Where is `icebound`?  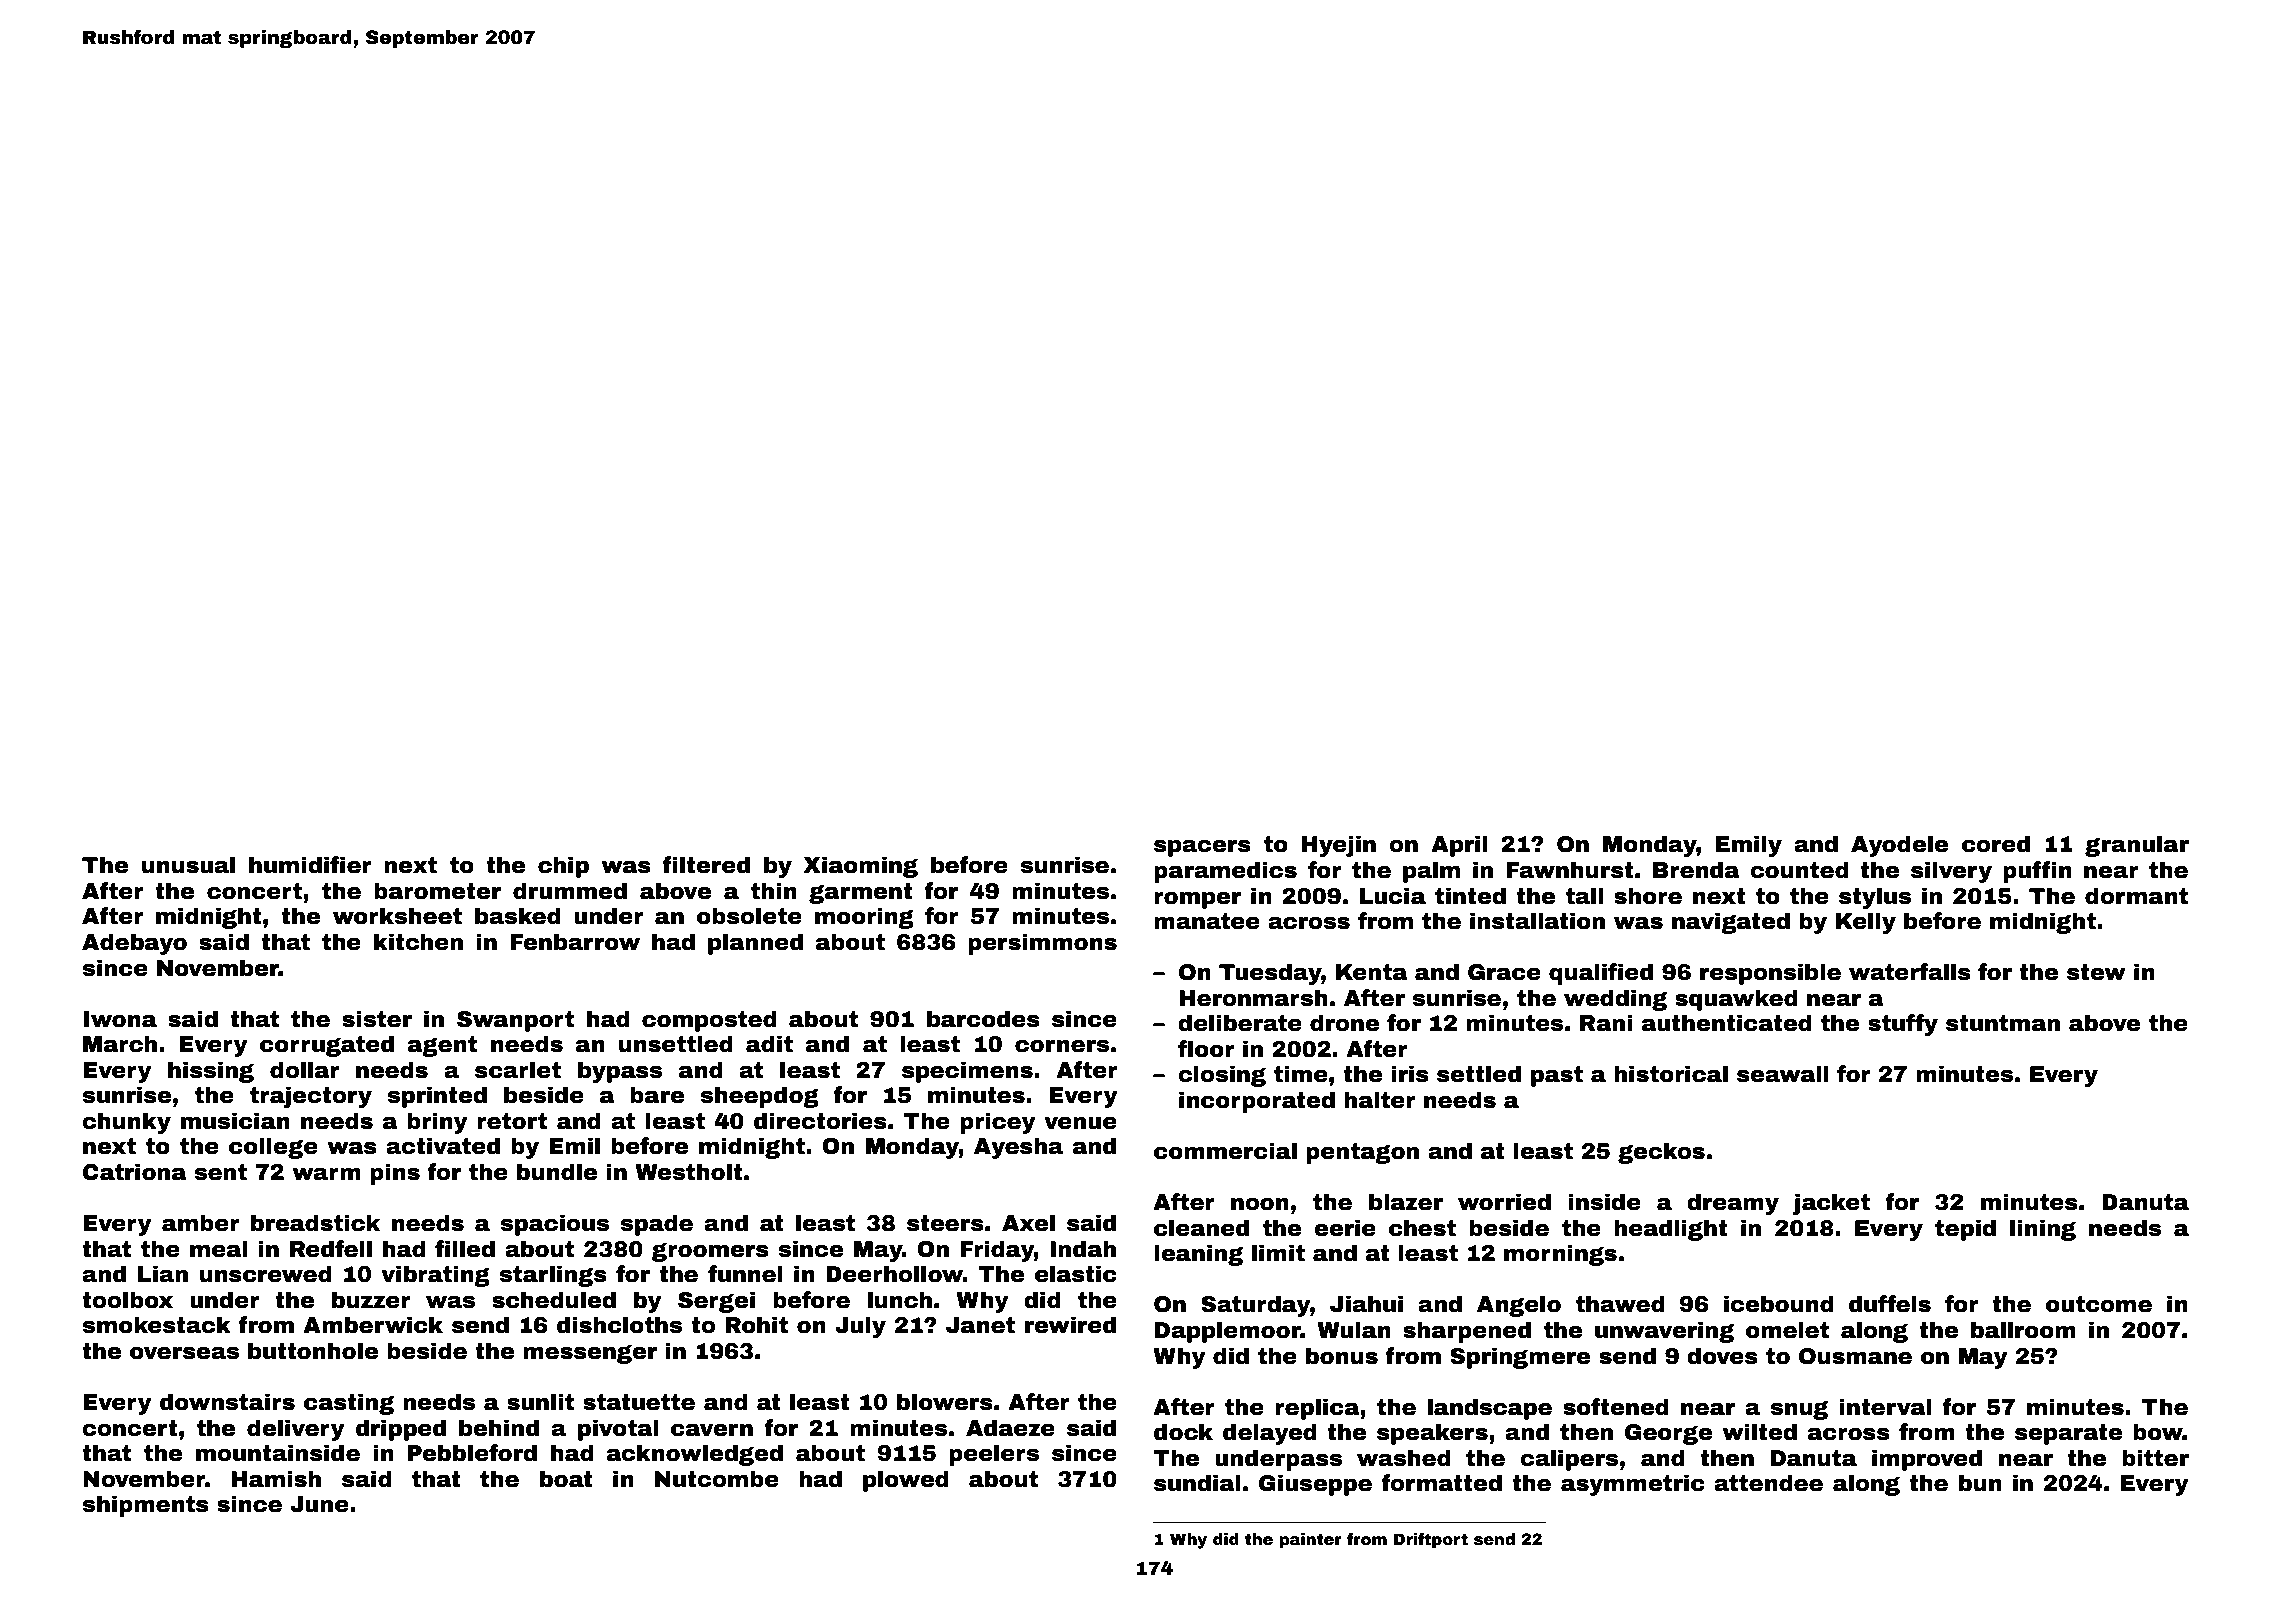
icebound is located at coordinates (1779, 1304).
